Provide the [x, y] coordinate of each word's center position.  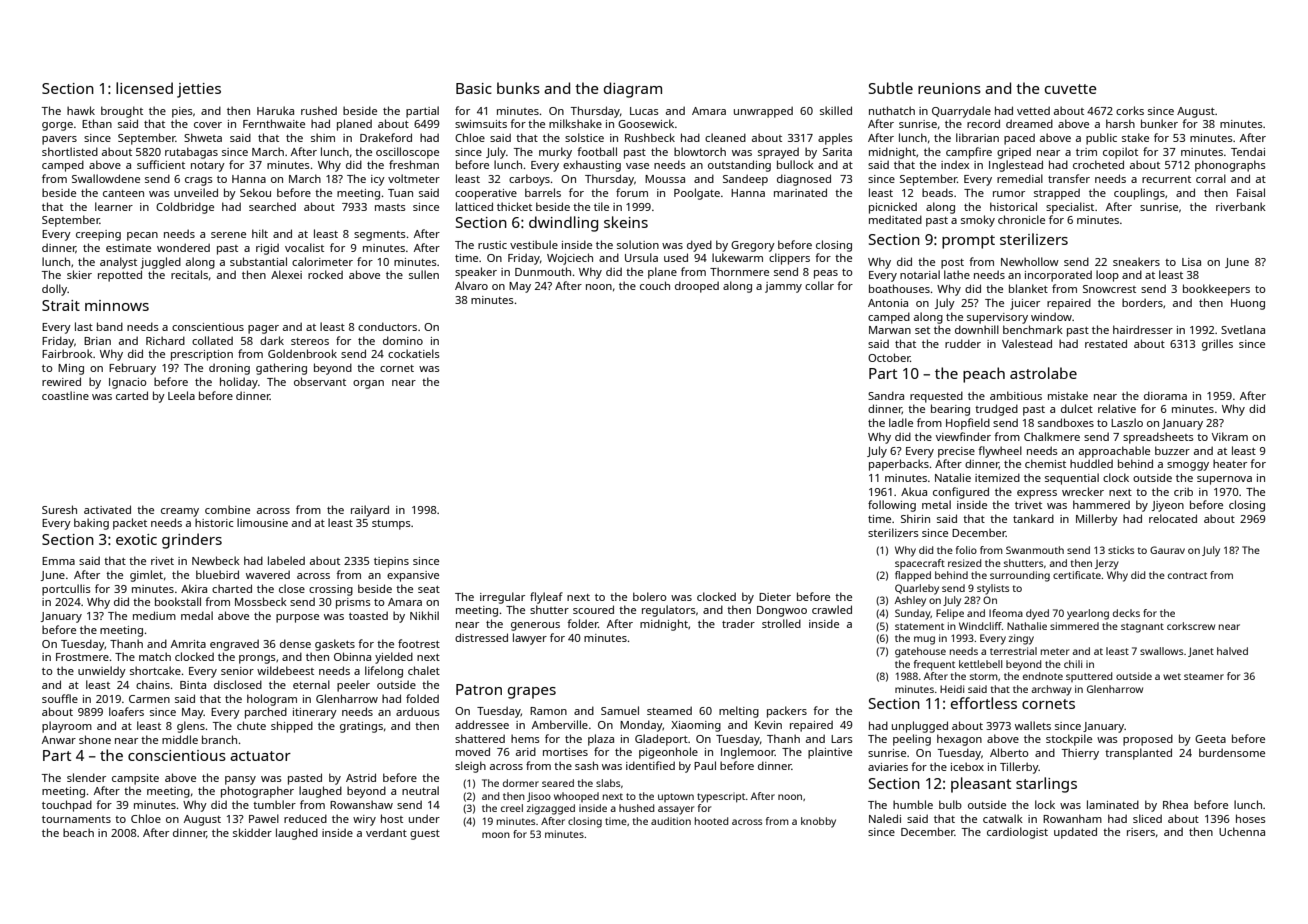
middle [180, 739]
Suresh [59, 509]
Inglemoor [748, 753]
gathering [281, 369]
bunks [518, 88]
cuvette [1071, 89]
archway [1051, 690]
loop [1107, 276]
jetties [199, 90]
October [889, 357]
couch [655, 285]
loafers [126, 711]
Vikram [1230, 436]
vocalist [304, 247]
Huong [1248, 304]
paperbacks [899, 465]
